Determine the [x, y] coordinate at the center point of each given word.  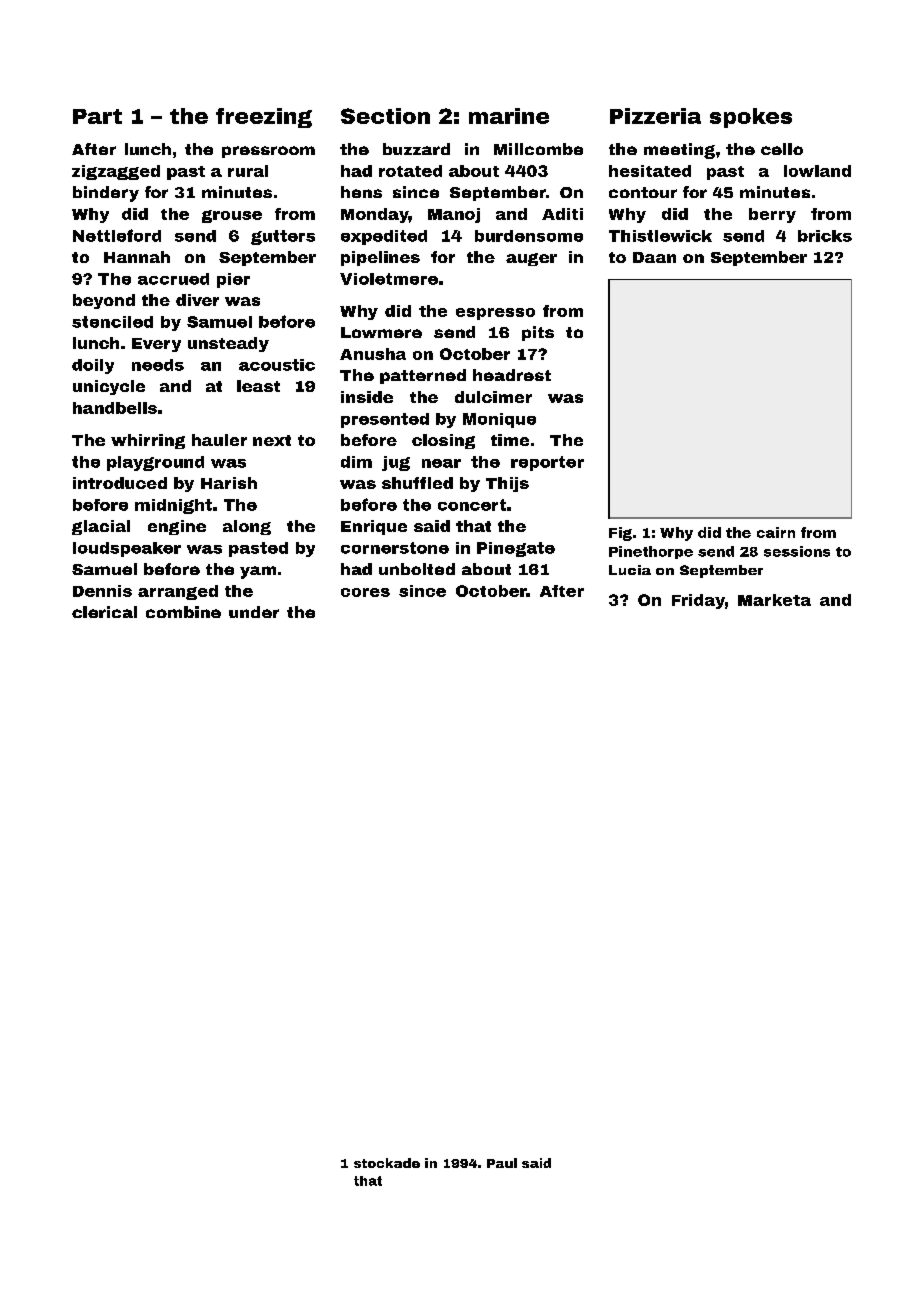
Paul [502, 1163]
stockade [387, 1163]
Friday [698, 601]
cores [365, 592]
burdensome [529, 236]
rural [248, 171]
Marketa [774, 600]
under [254, 612]
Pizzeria [655, 116]
